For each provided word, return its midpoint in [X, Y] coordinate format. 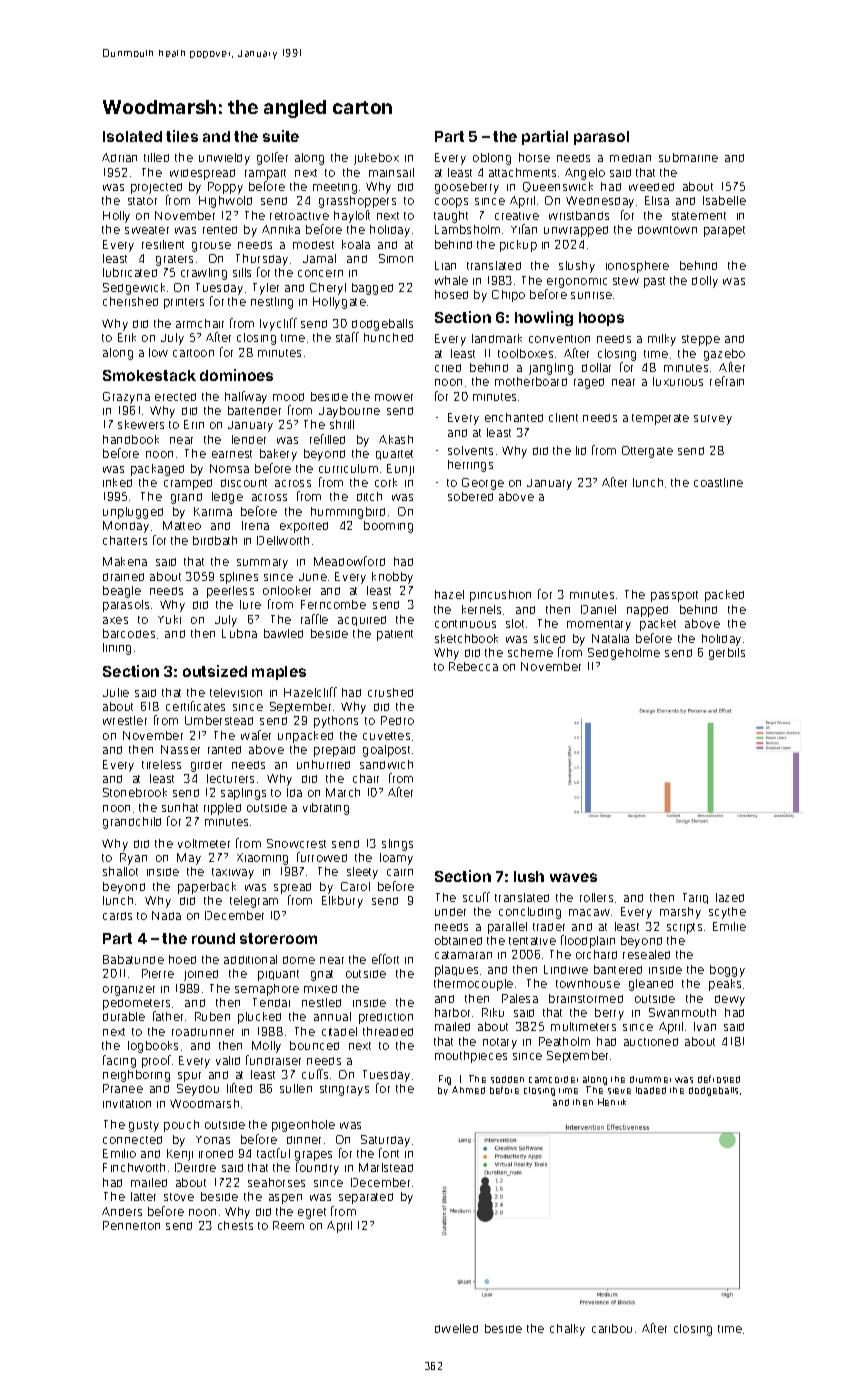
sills [242, 272]
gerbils [727, 654]
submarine [688, 157]
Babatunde [133, 959]
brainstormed [586, 998]
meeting [335, 188]
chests [235, 1225]
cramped [188, 484]
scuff [476, 897]
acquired [362, 621]
